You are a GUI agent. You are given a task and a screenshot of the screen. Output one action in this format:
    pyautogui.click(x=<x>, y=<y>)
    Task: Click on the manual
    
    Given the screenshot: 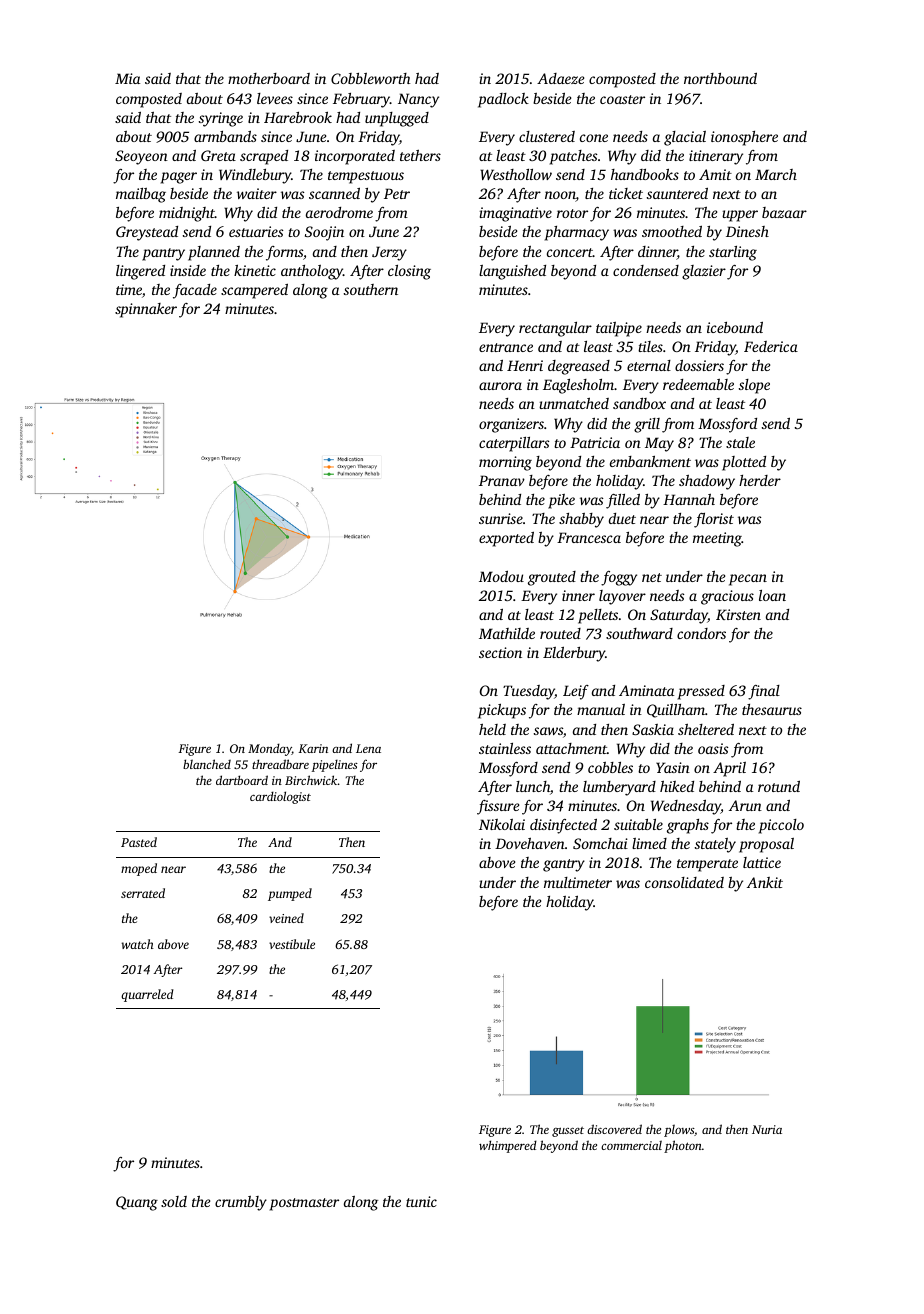 What is the action you would take?
    pyautogui.click(x=601, y=709)
